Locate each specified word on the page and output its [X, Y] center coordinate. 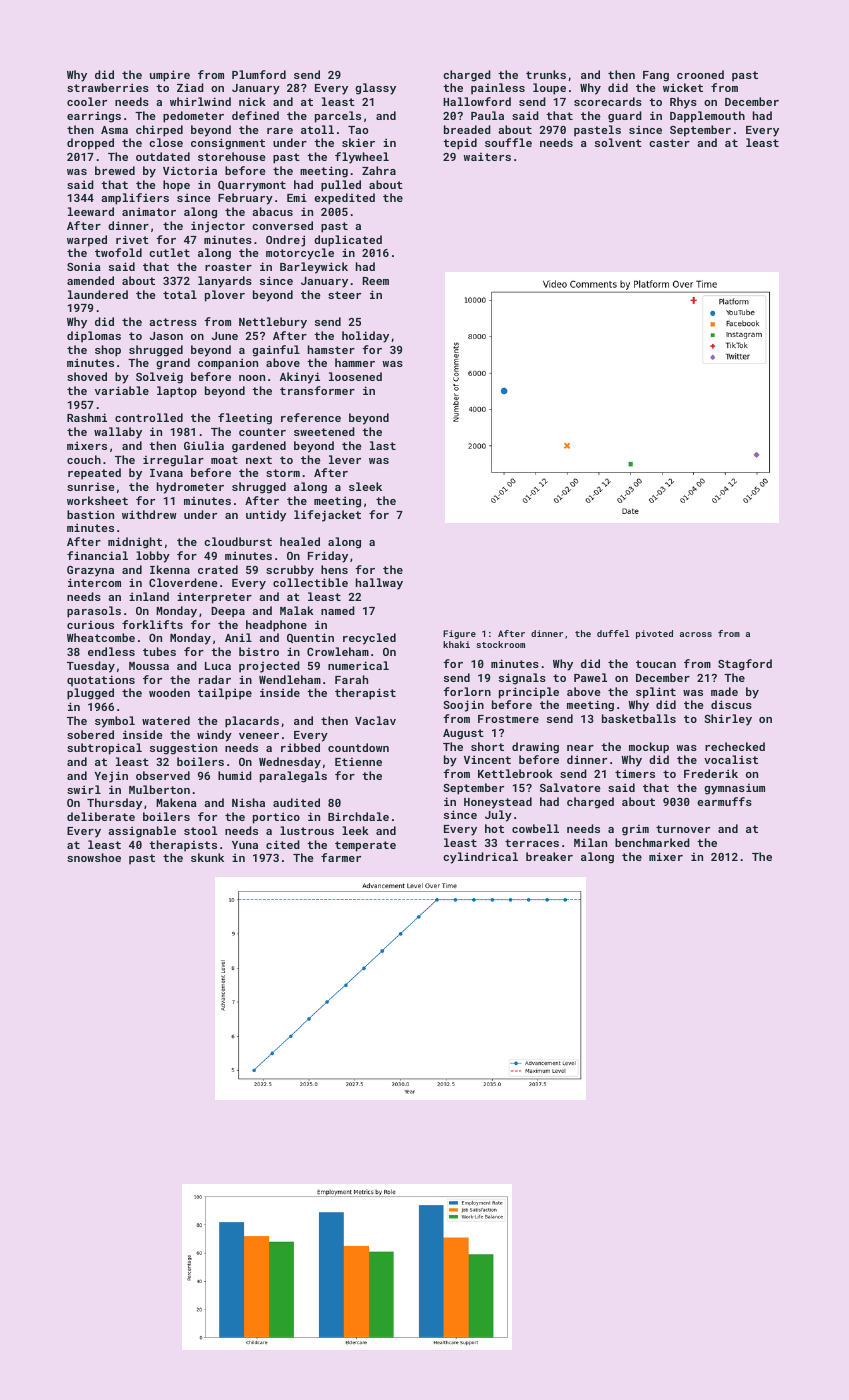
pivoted [654, 634]
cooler [87, 101]
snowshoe [94, 857]
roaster [228, 267]
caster [669, 143]
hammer [355, 362]
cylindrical [480, 858]
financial [97, 555]
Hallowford [477, 101]
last [383, 445]
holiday [365, 337]
